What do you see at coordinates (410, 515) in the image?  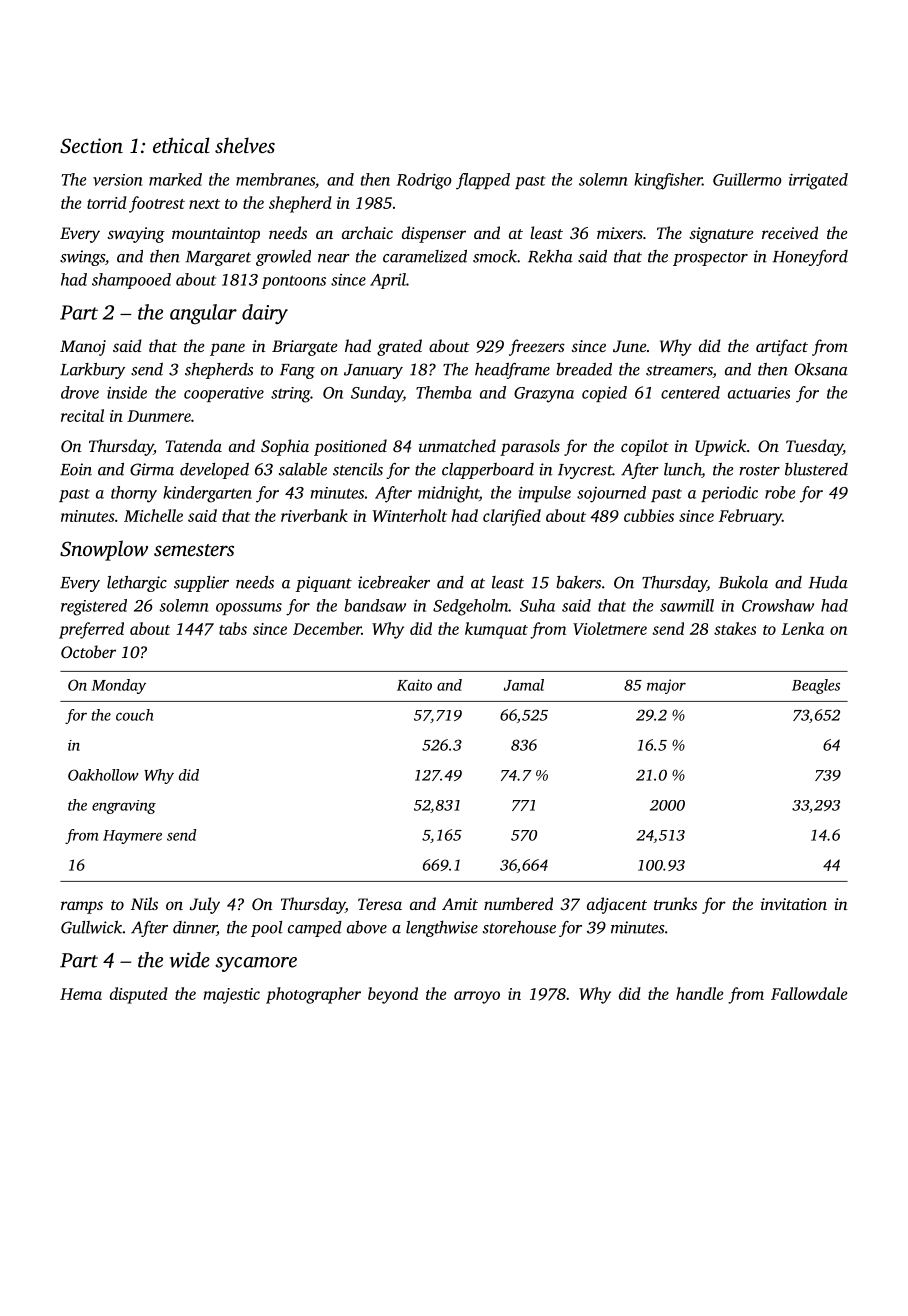 I see `Winterholt` at bounding box center [410, 515].
